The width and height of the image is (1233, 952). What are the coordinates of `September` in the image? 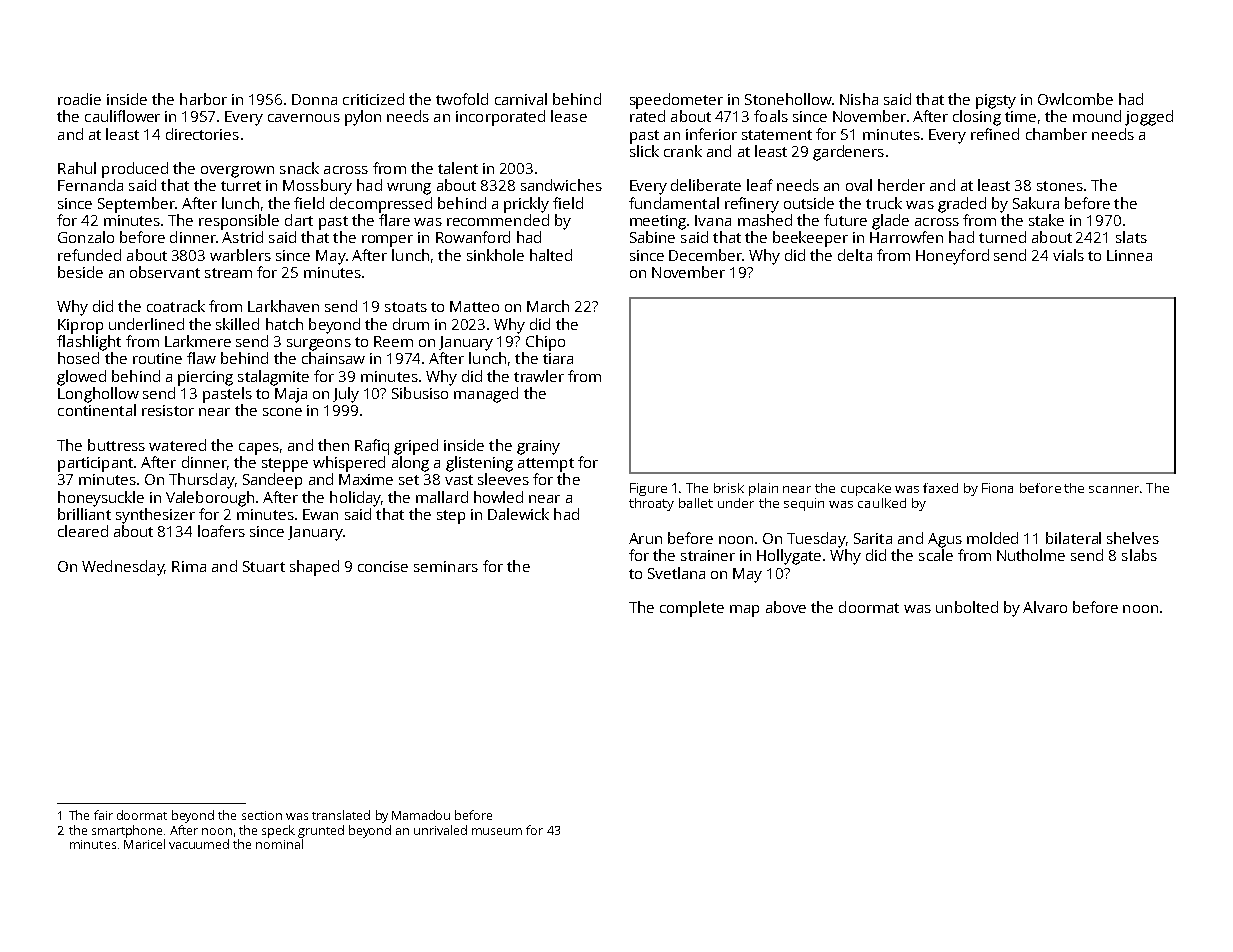 It's located at (136, 205).
